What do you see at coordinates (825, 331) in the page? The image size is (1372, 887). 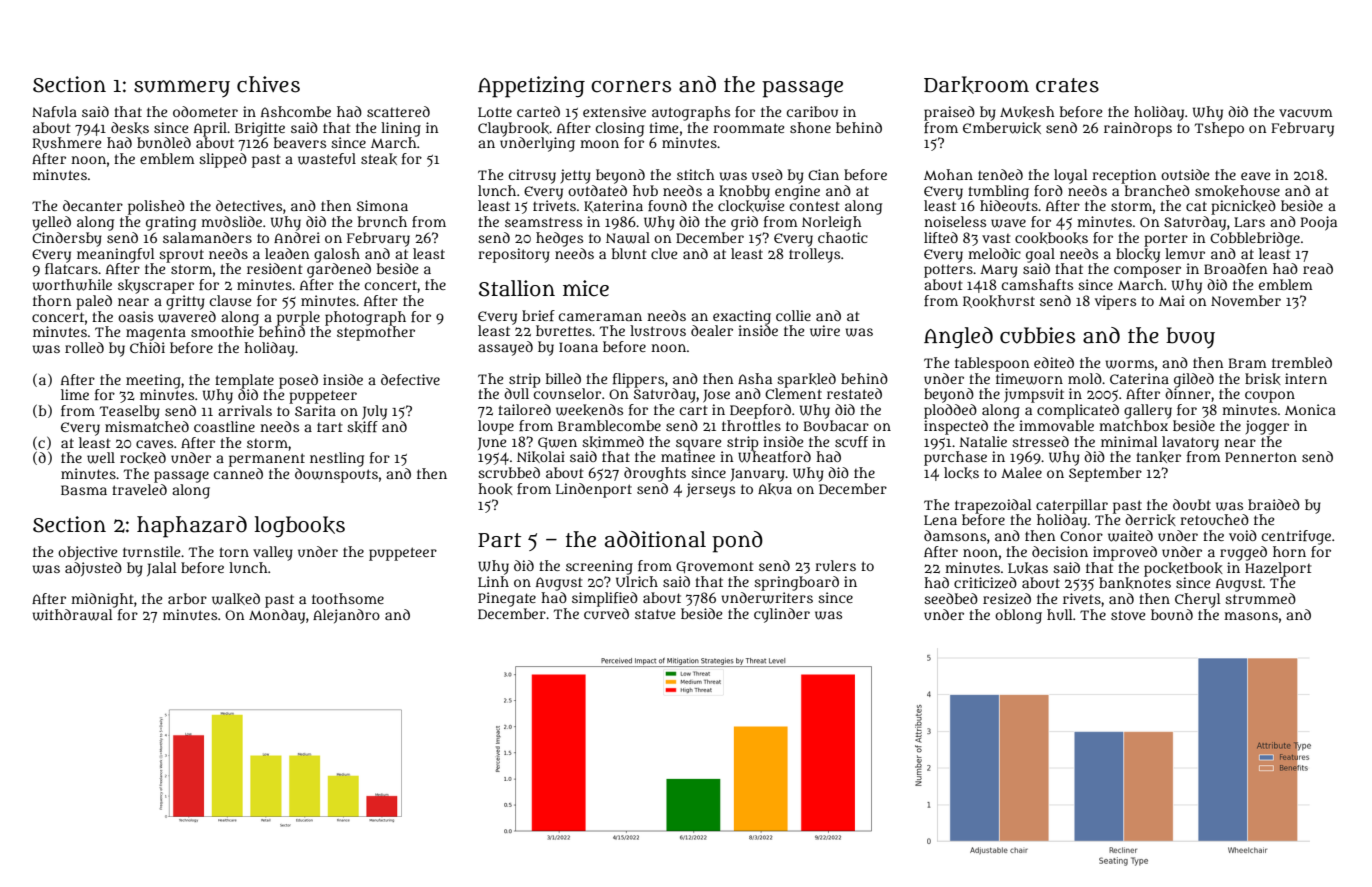 I see `wire` at bounding box center [825, 331].
